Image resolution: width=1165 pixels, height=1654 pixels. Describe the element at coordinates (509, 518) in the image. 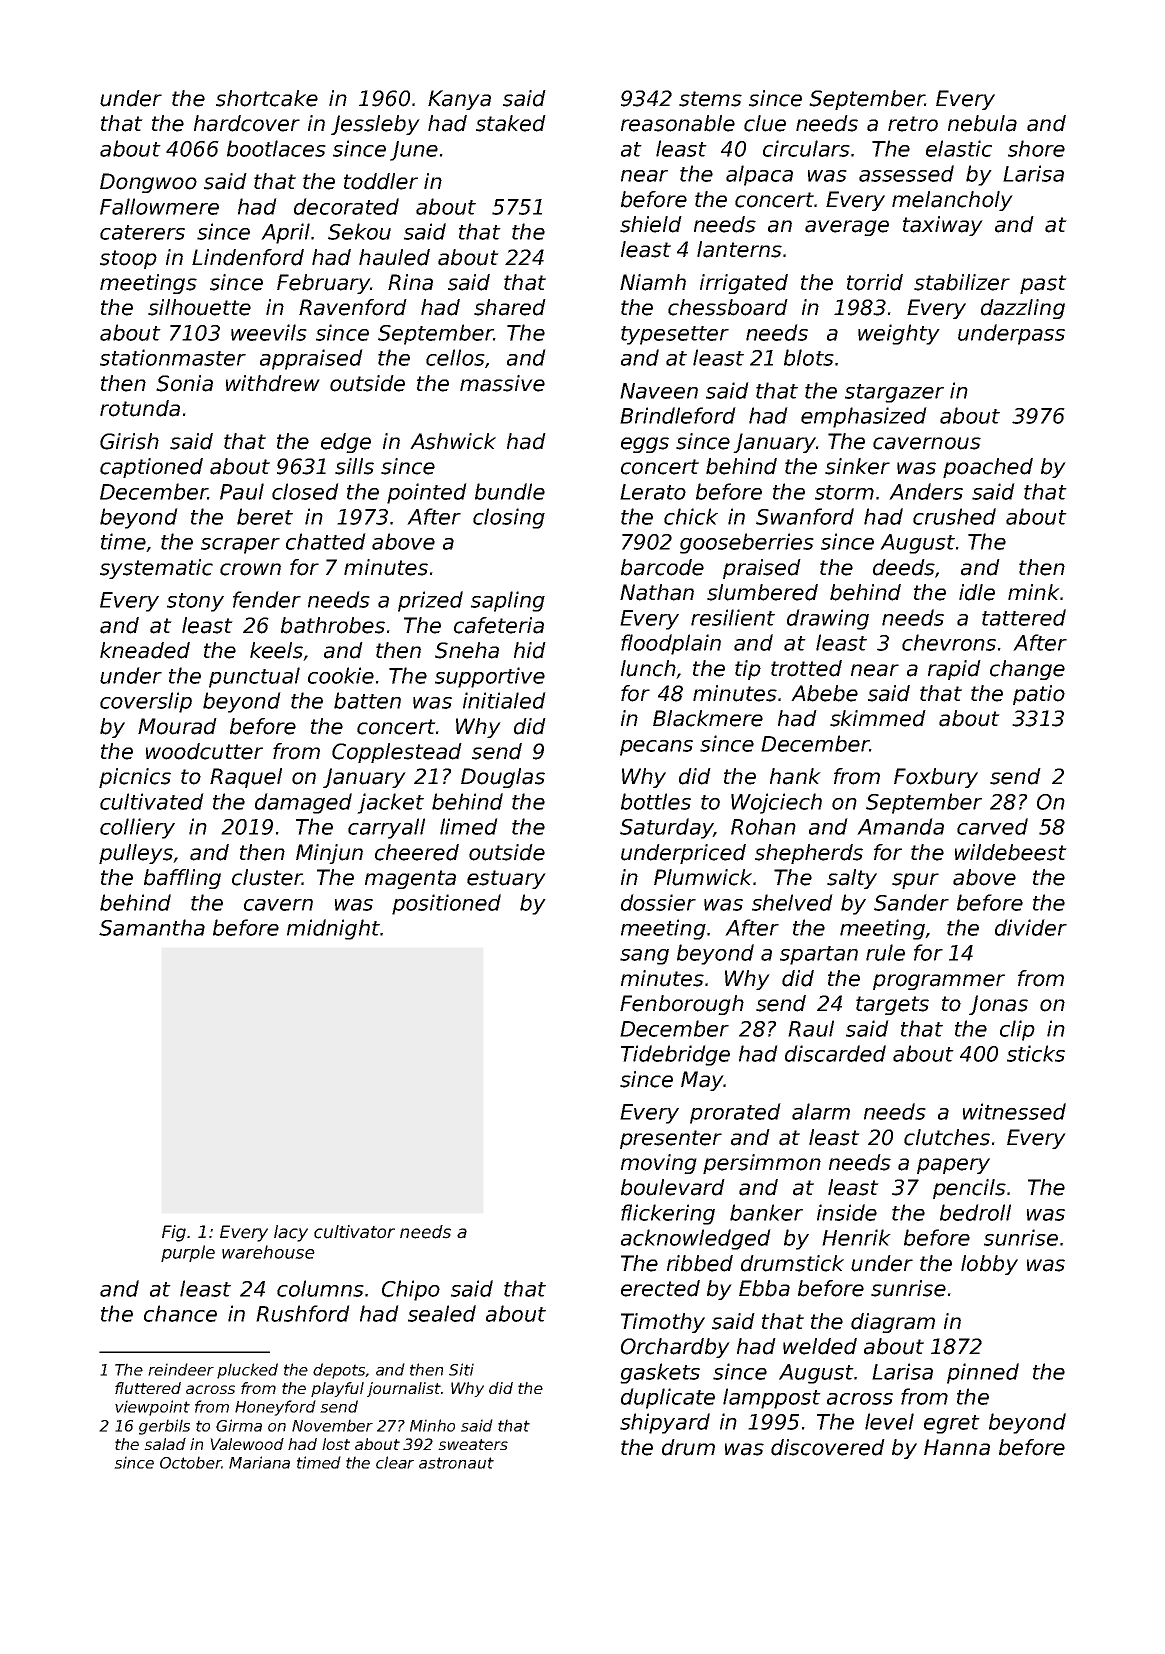

I see `closing` at that location.
